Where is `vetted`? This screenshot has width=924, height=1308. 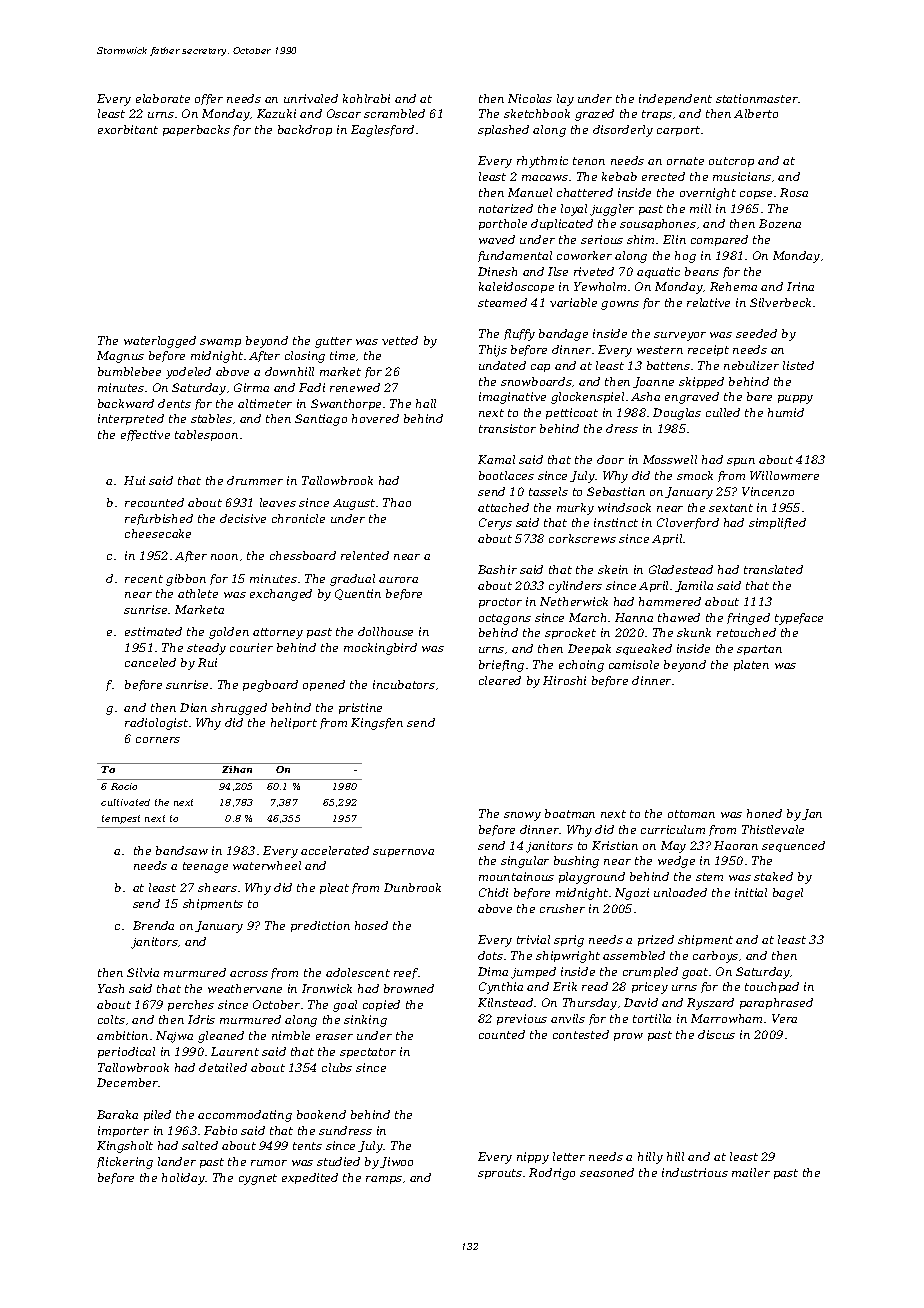 vetted is located at coordinates (400, 340).
